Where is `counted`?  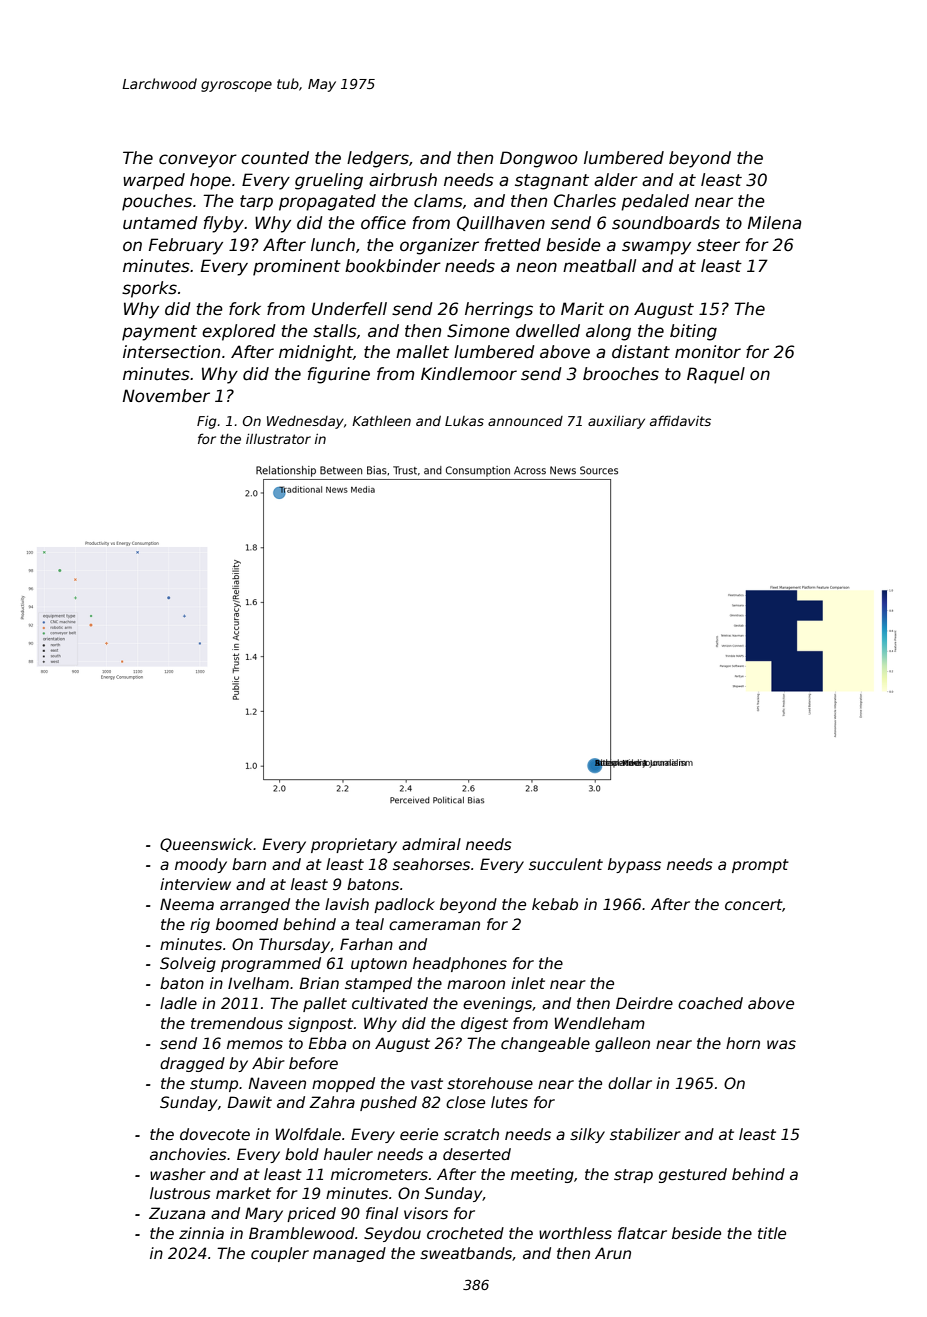
counted is located at coordinates (275, 158).
